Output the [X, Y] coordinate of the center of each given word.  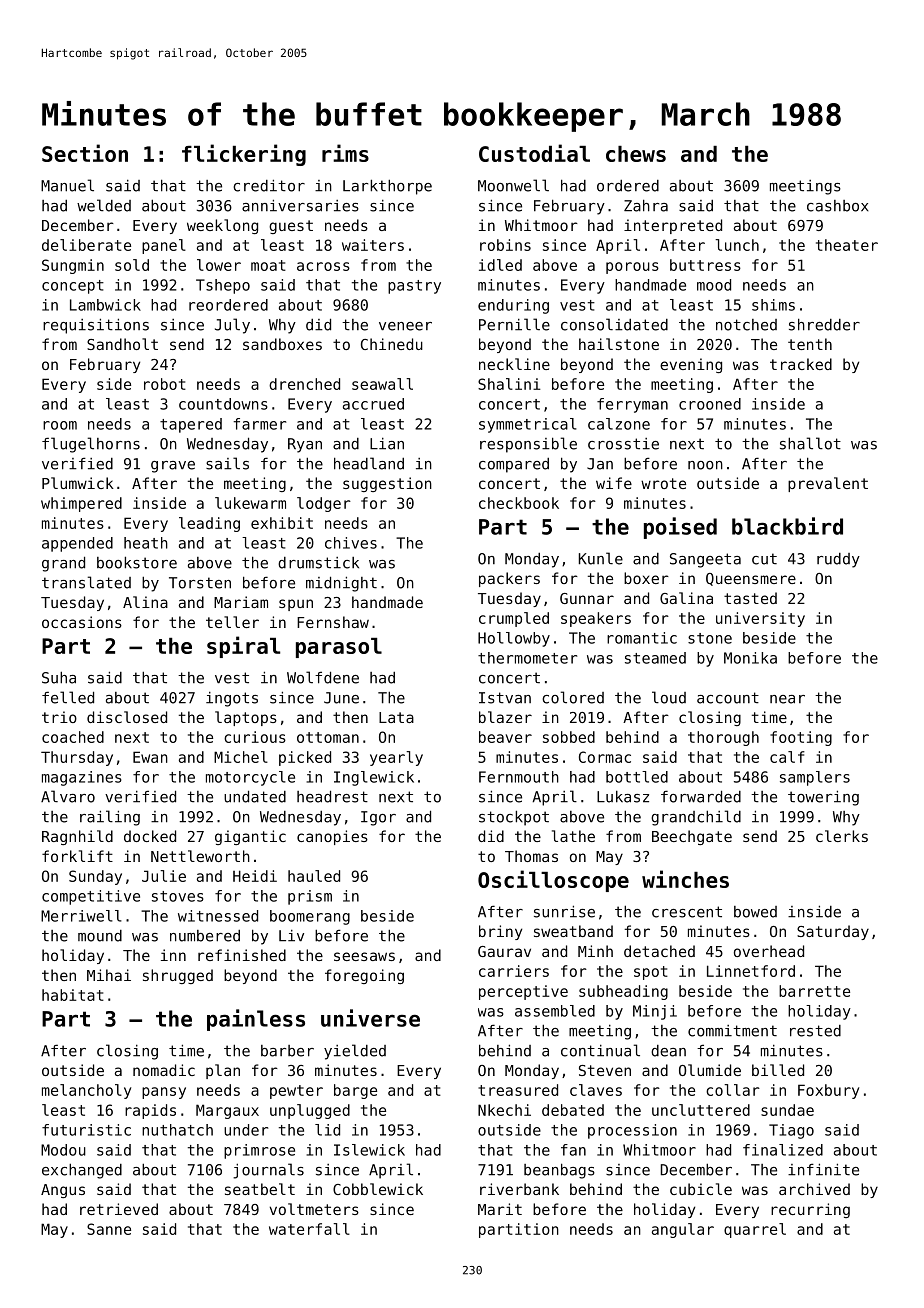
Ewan [150, 757]
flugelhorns [91, 445]
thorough [723, 738]
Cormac [605, 757]
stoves [178, 896]
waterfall [309, 1229]
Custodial [534, 153]
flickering [244, 155]
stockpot [514, 818]
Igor [378, 818]
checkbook [519, 503]
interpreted [673, 226]
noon [705, 465]
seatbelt [260, 1189]
